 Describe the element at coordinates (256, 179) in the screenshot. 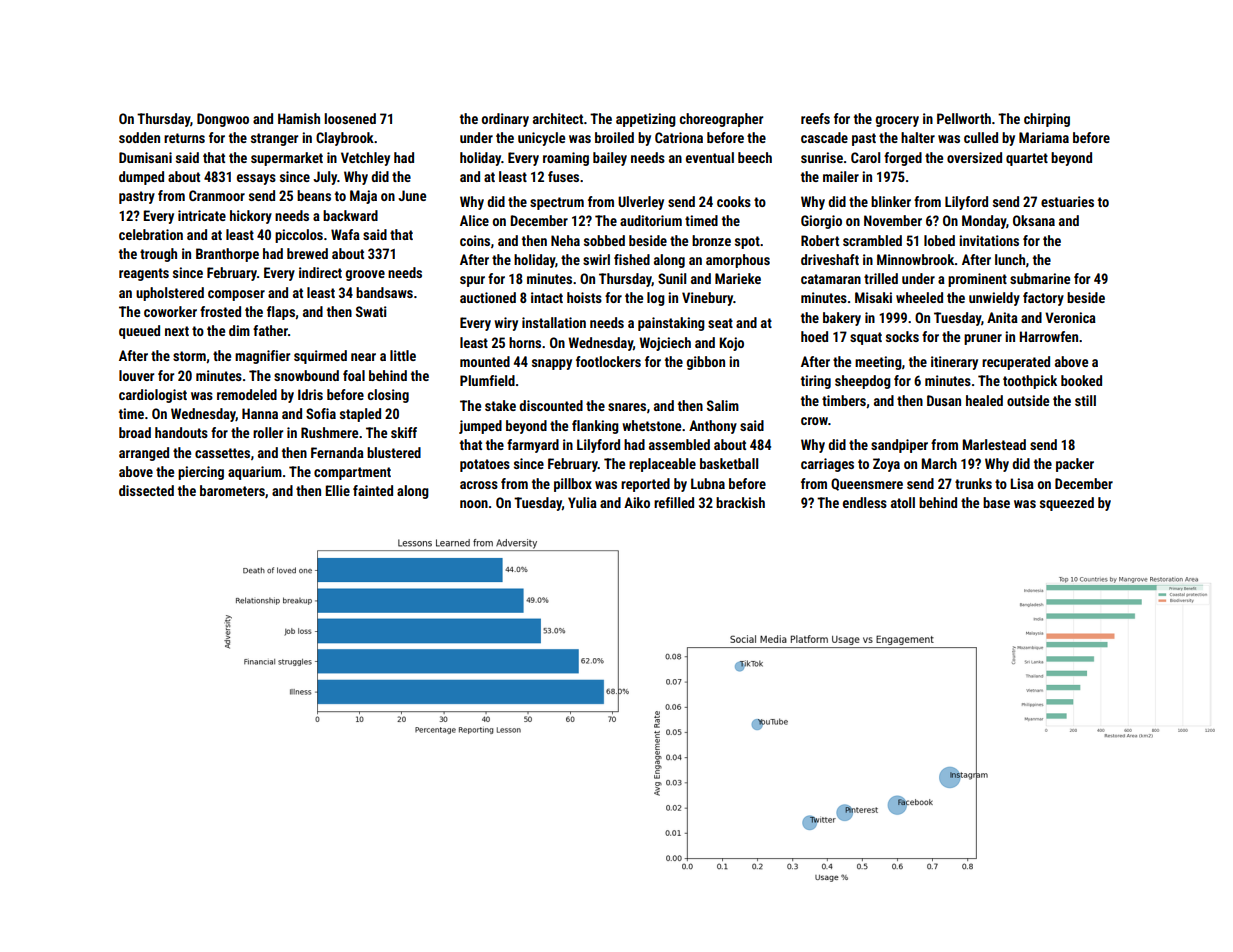

I see `essays` at that location.
